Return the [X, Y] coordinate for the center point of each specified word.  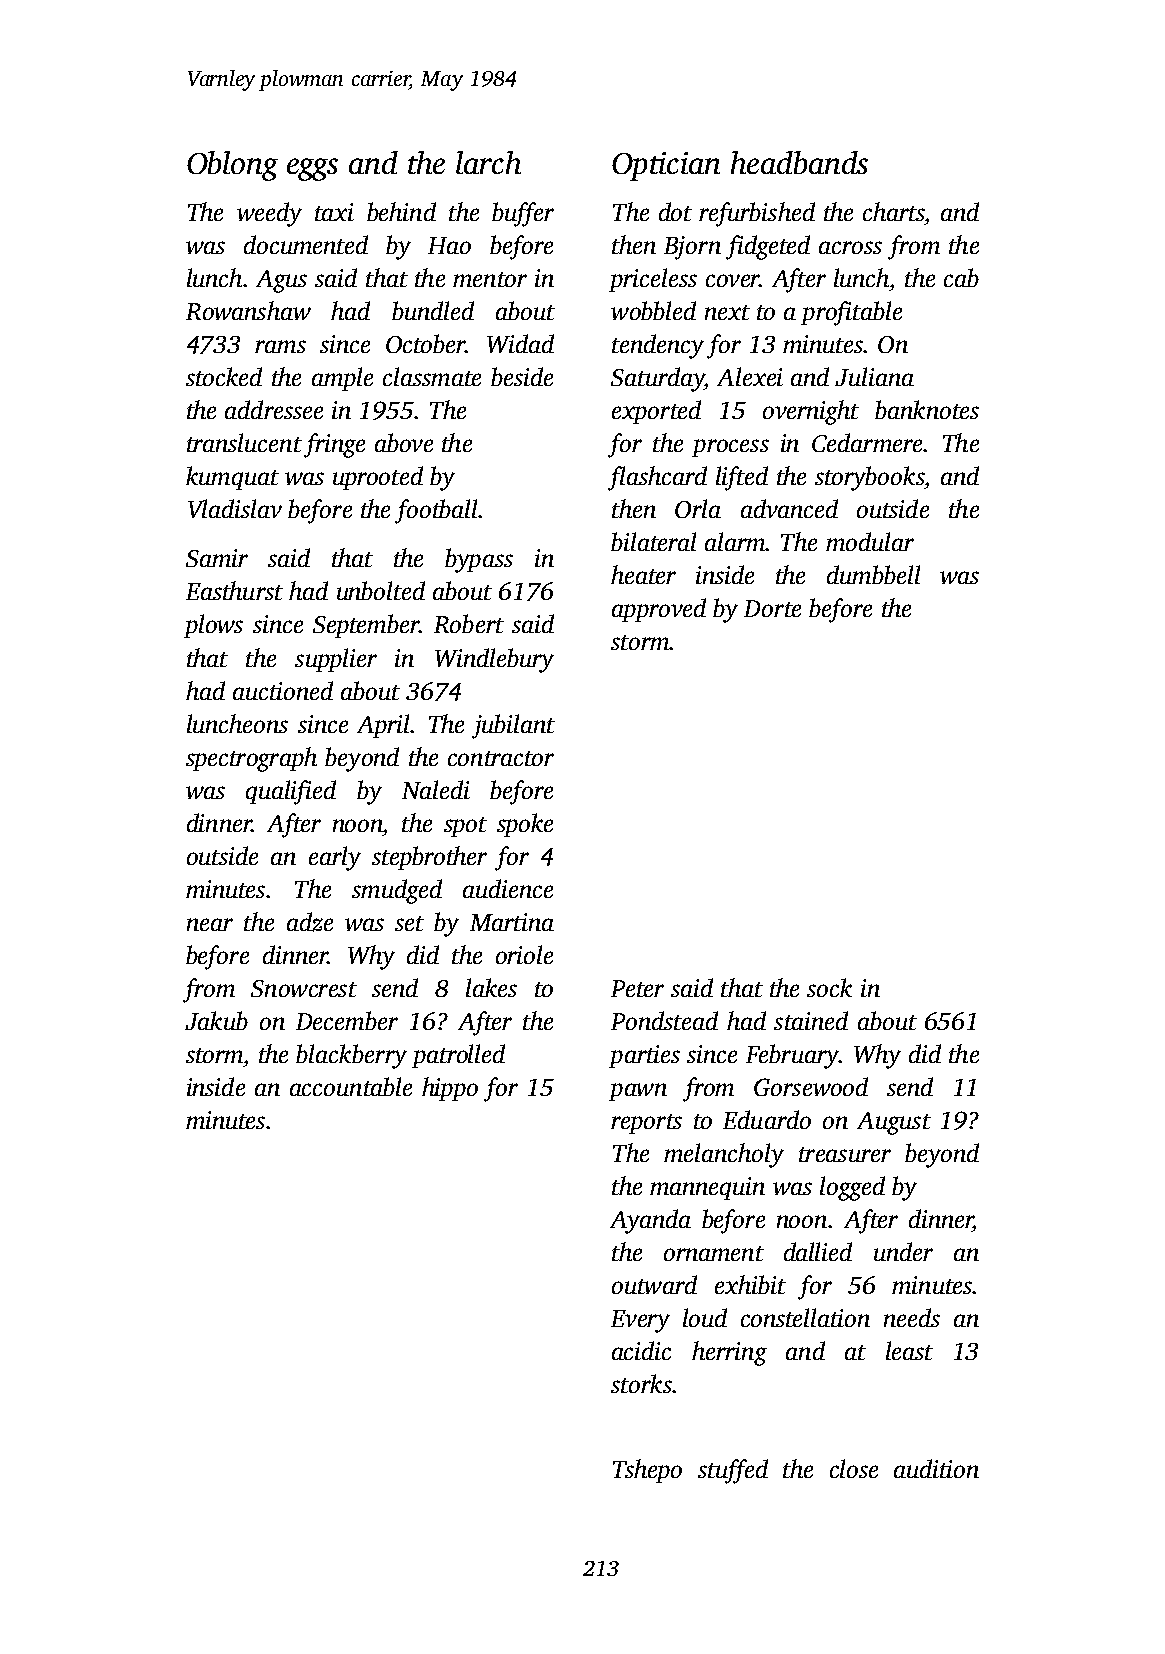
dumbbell [873, 574]
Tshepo [647, 1471]
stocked [224, 376]
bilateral [653, 541]
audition [936, 1468]
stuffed [733, 1471]
